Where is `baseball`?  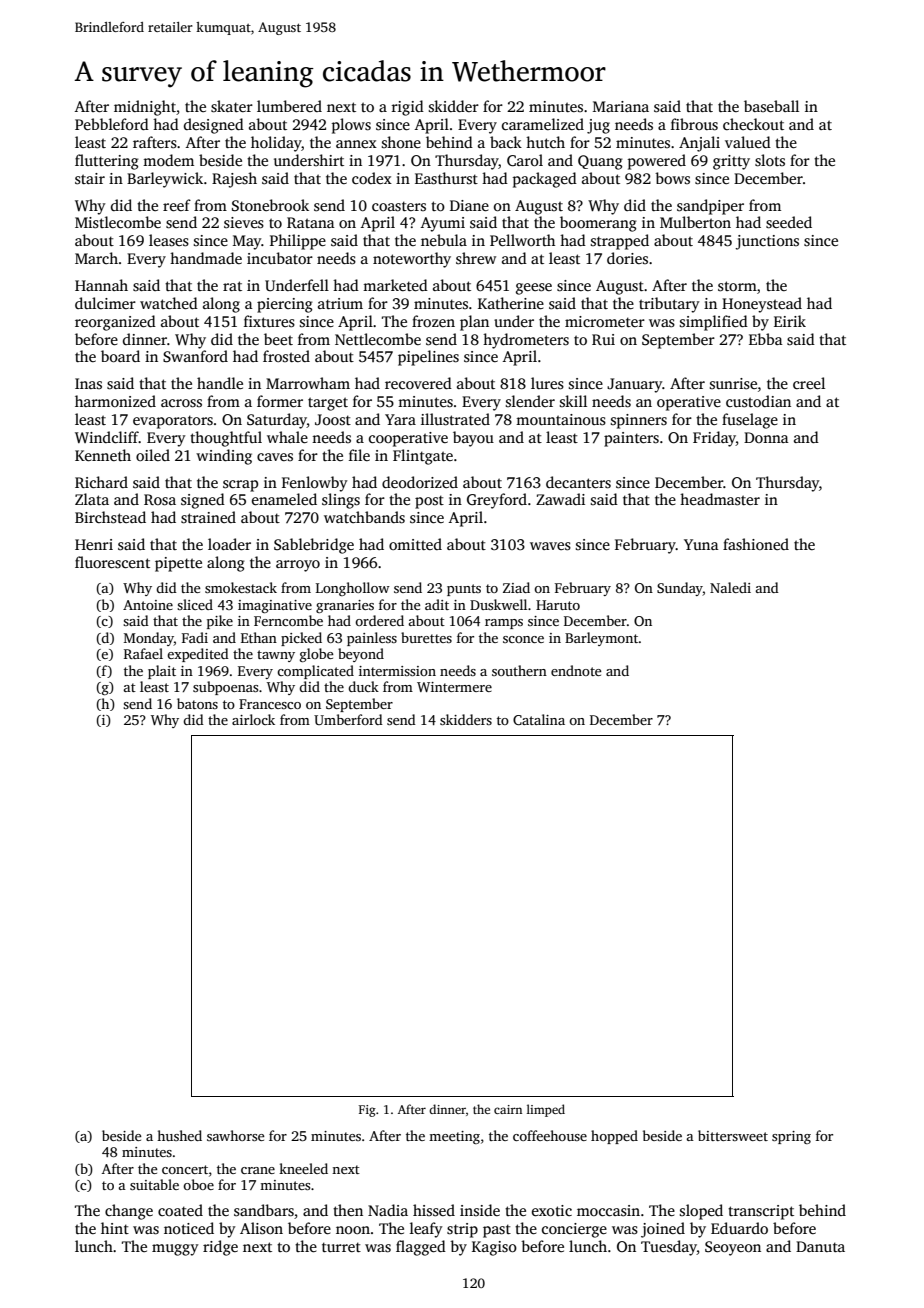 baseball is located at coordinates (771, 106).
